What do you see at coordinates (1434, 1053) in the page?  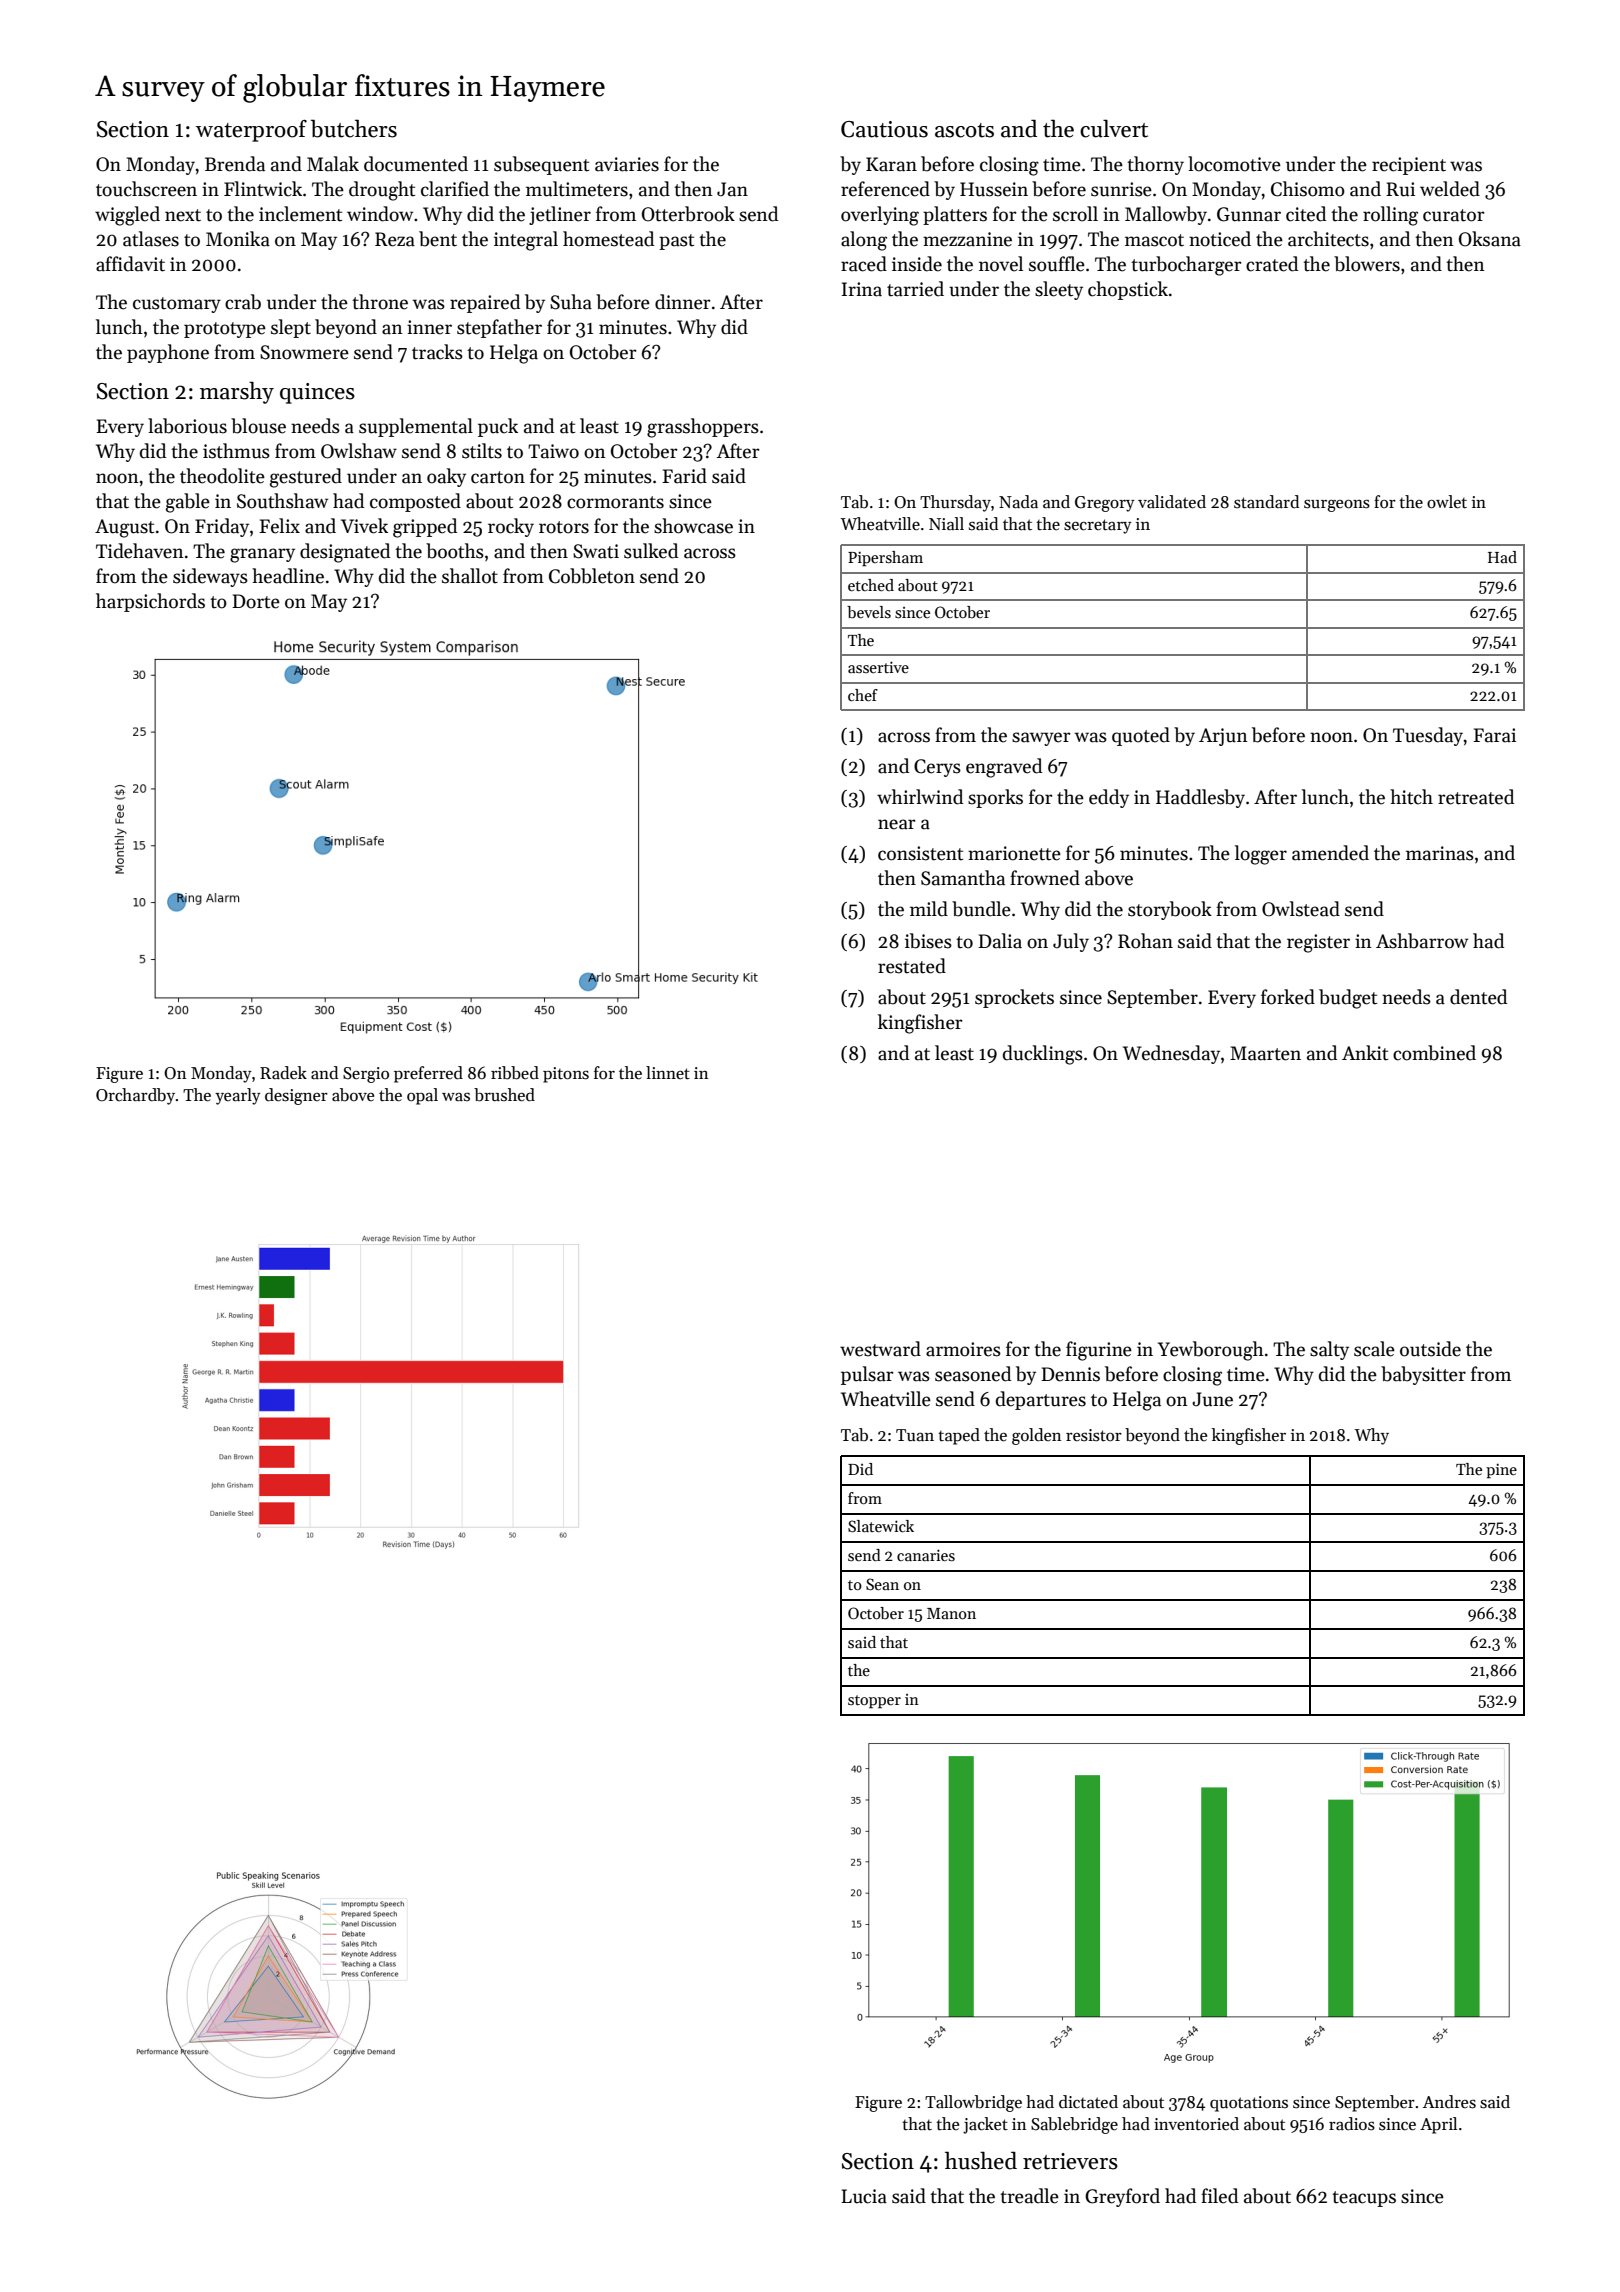 I see `combined` at bounding box center [1434, 1053].
